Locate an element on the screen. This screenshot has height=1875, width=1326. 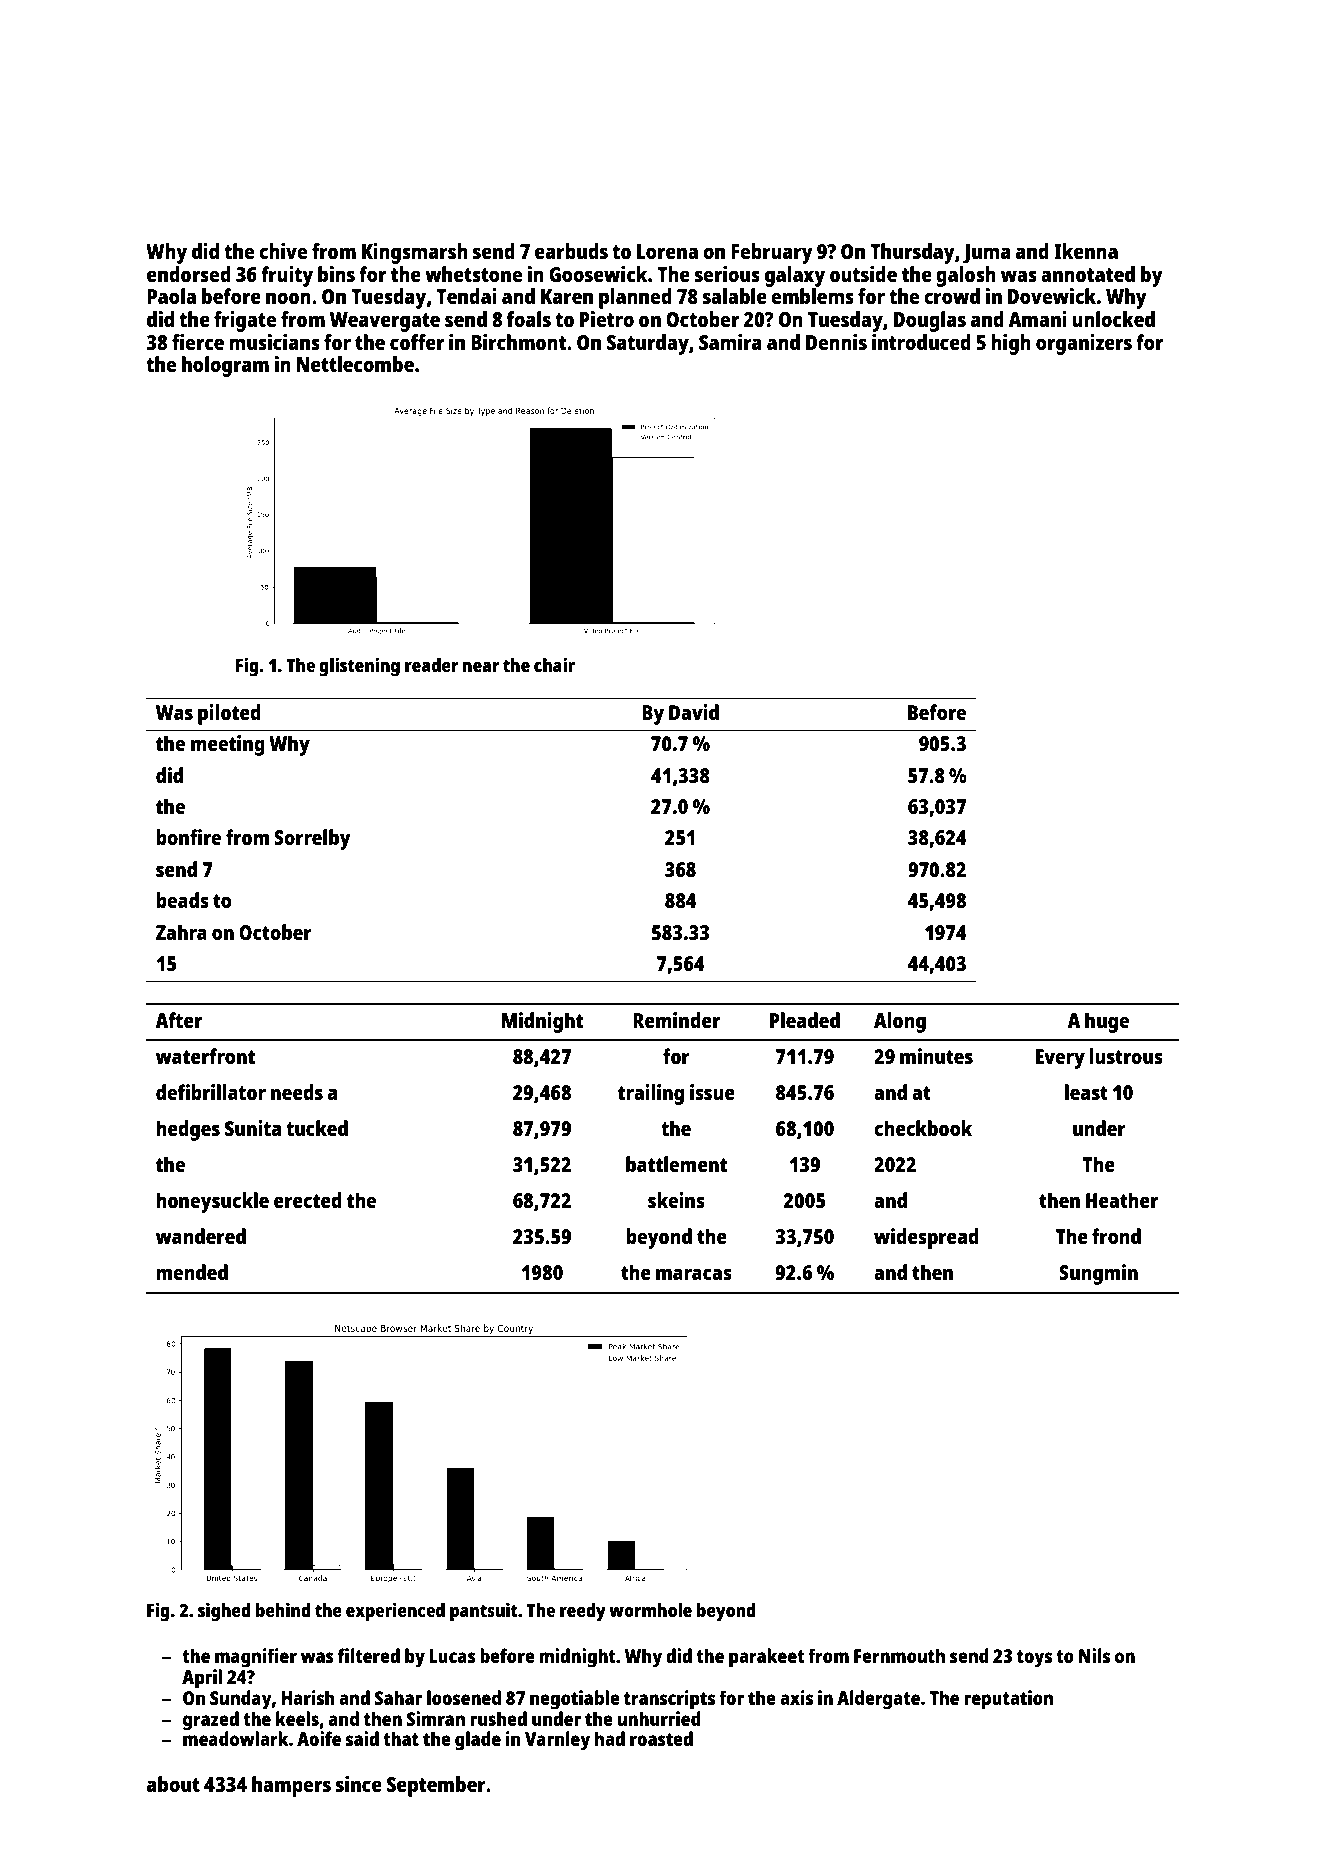
frigate is located at coordinates (245, 321).
